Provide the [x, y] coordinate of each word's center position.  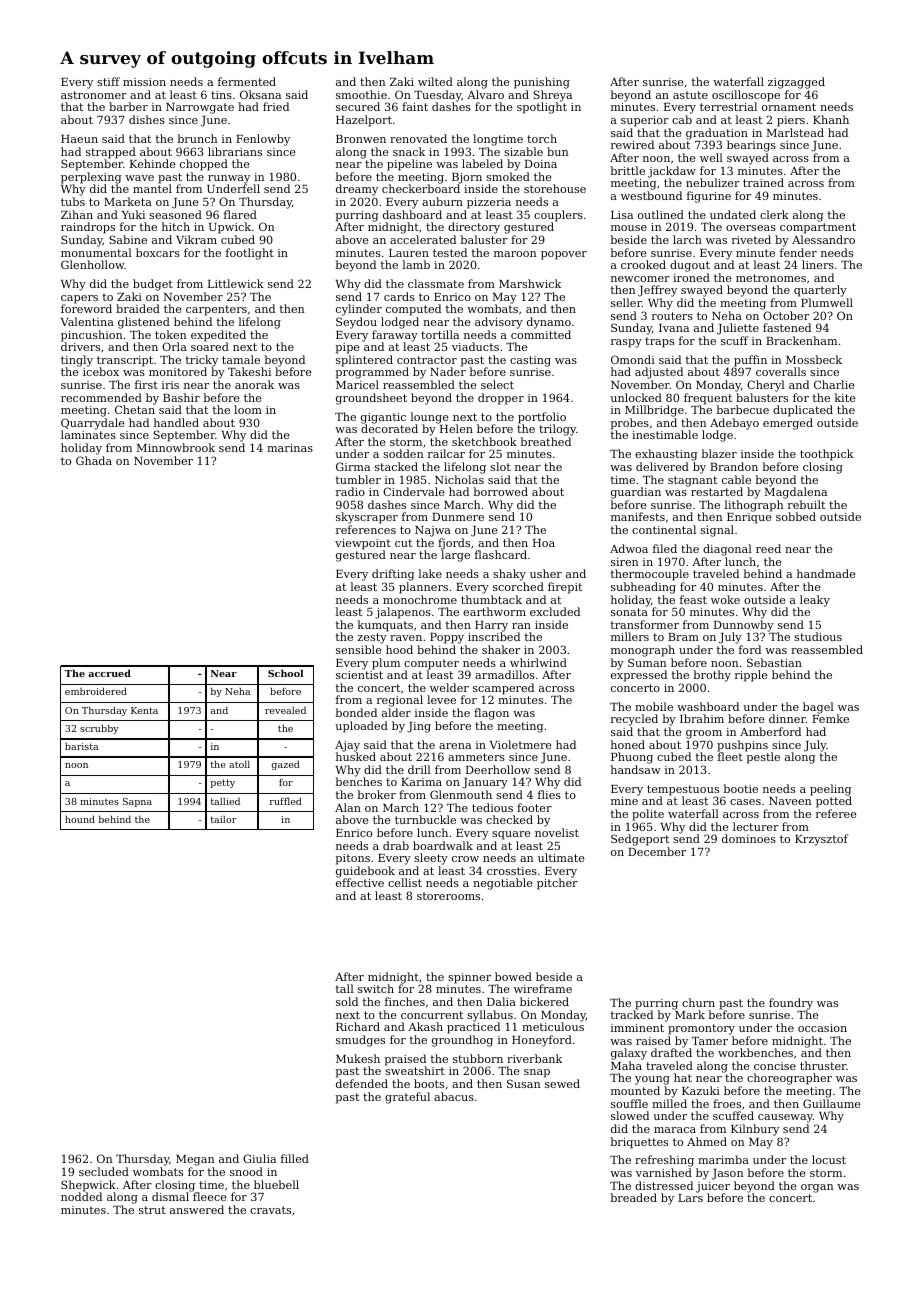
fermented [247, 81]
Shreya [553, 96]
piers [791, 121]
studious [818, 636]
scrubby [99, 729]
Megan [195, 1160]
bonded [356, 712]
